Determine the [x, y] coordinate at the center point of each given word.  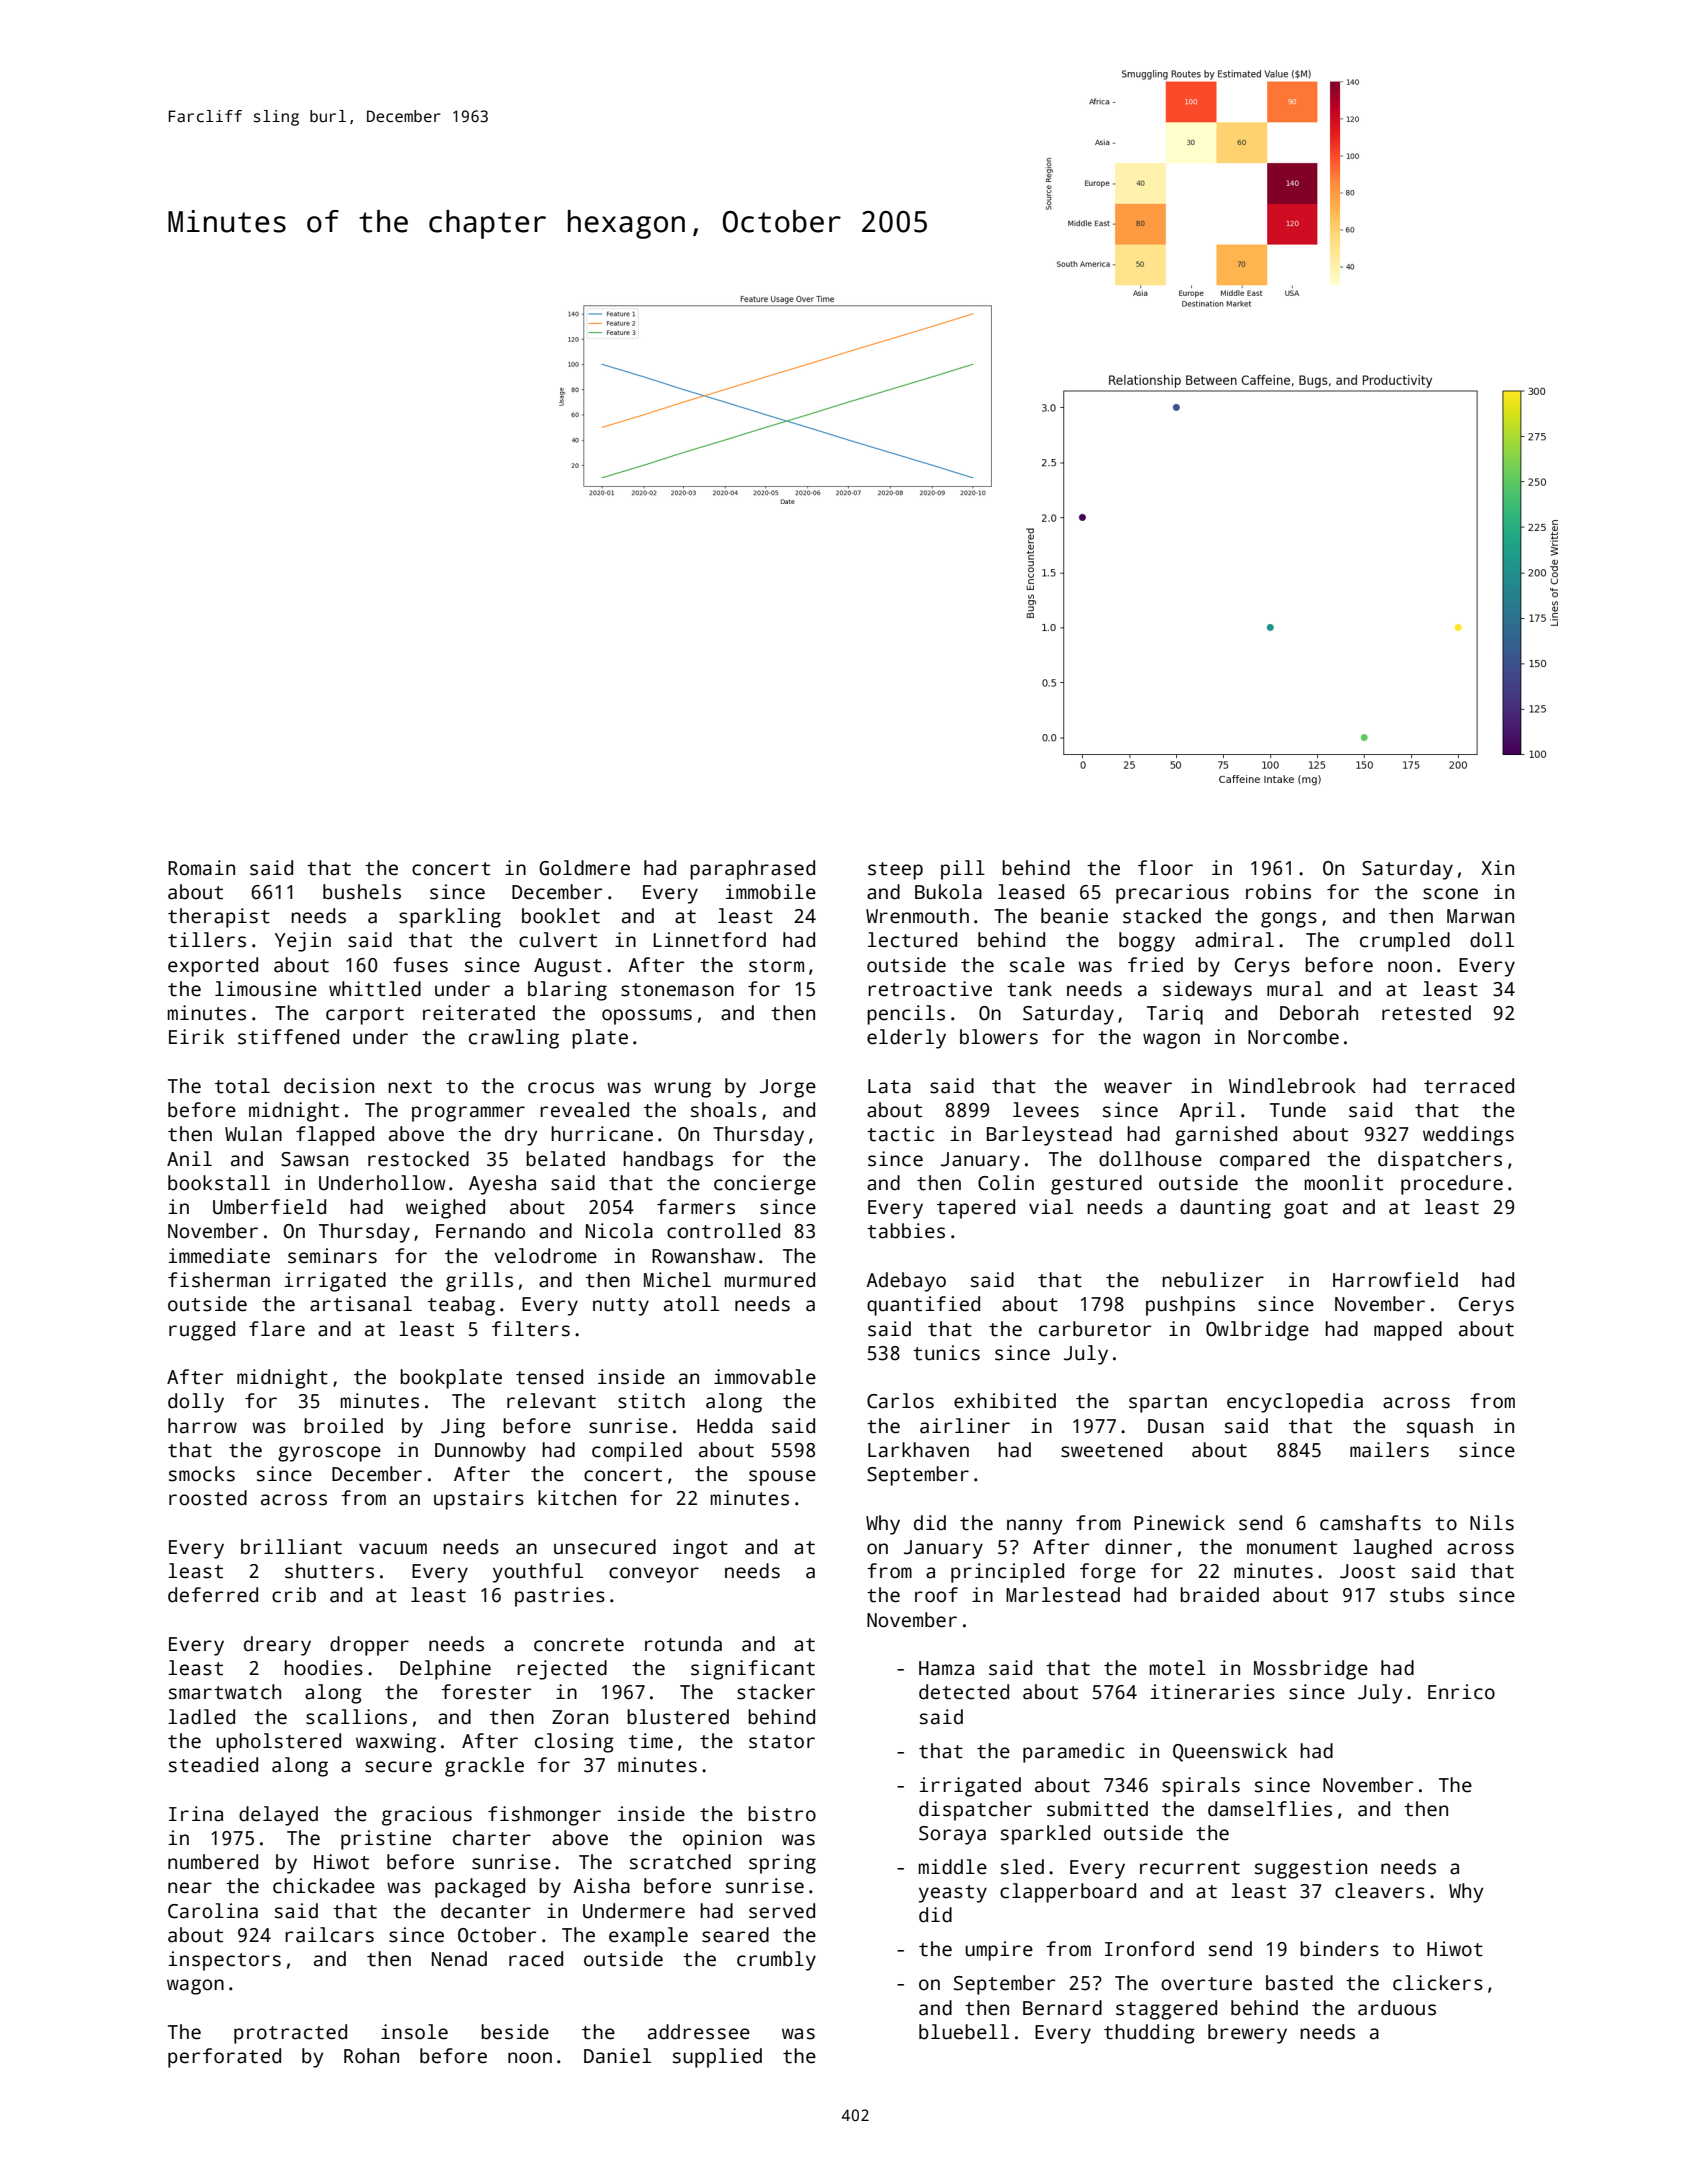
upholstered [278, 1743]
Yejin [303, 942]
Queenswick [1230, 1752]
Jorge [788, 1088]
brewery [1247, 2034]
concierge [765, 1185]
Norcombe [1293, 1037]
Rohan [371, 2056]
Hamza [946, 1668]
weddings [1468, 1136]
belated [565, 1159]
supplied [717, 2058]
